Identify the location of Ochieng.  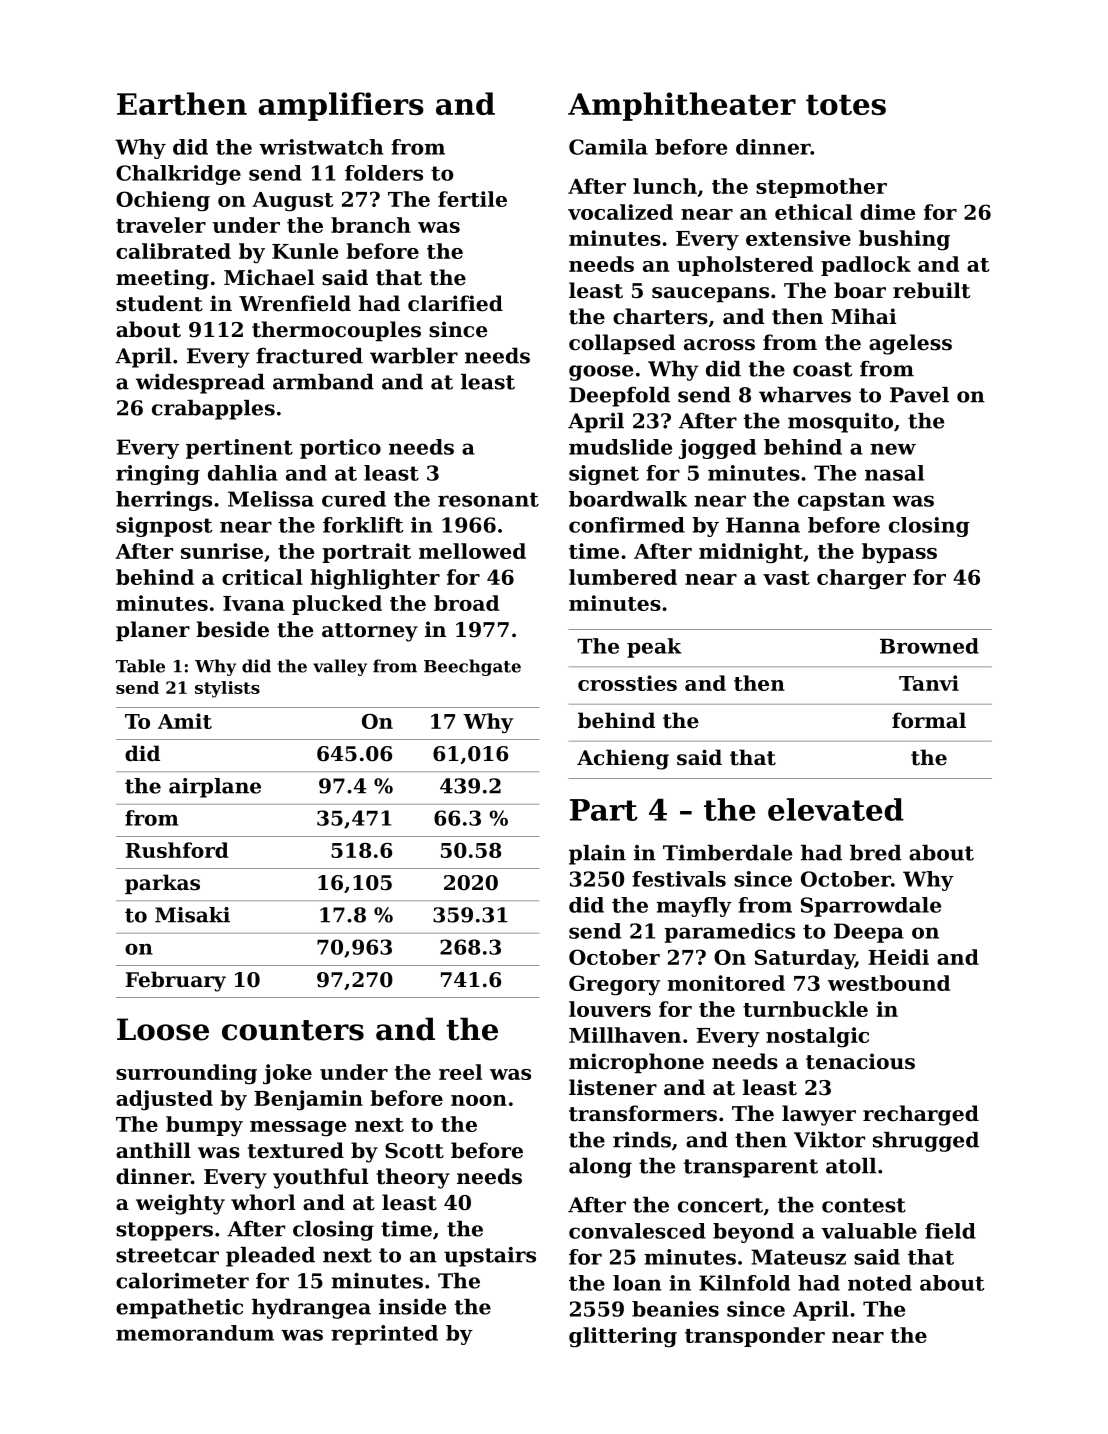
(163, 201).
